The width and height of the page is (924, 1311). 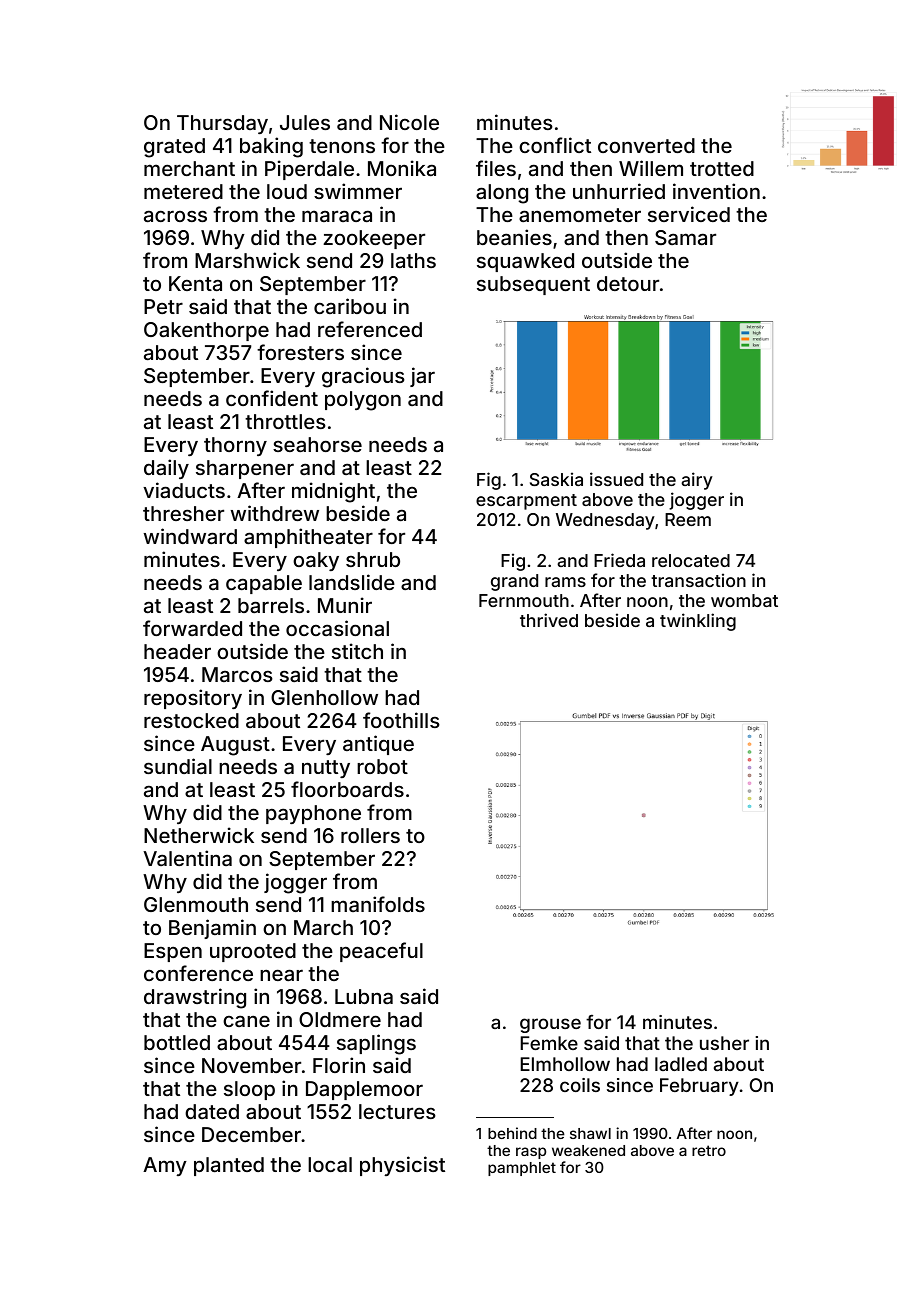 I want to click on Nicole, so click(x=409, y=122).
